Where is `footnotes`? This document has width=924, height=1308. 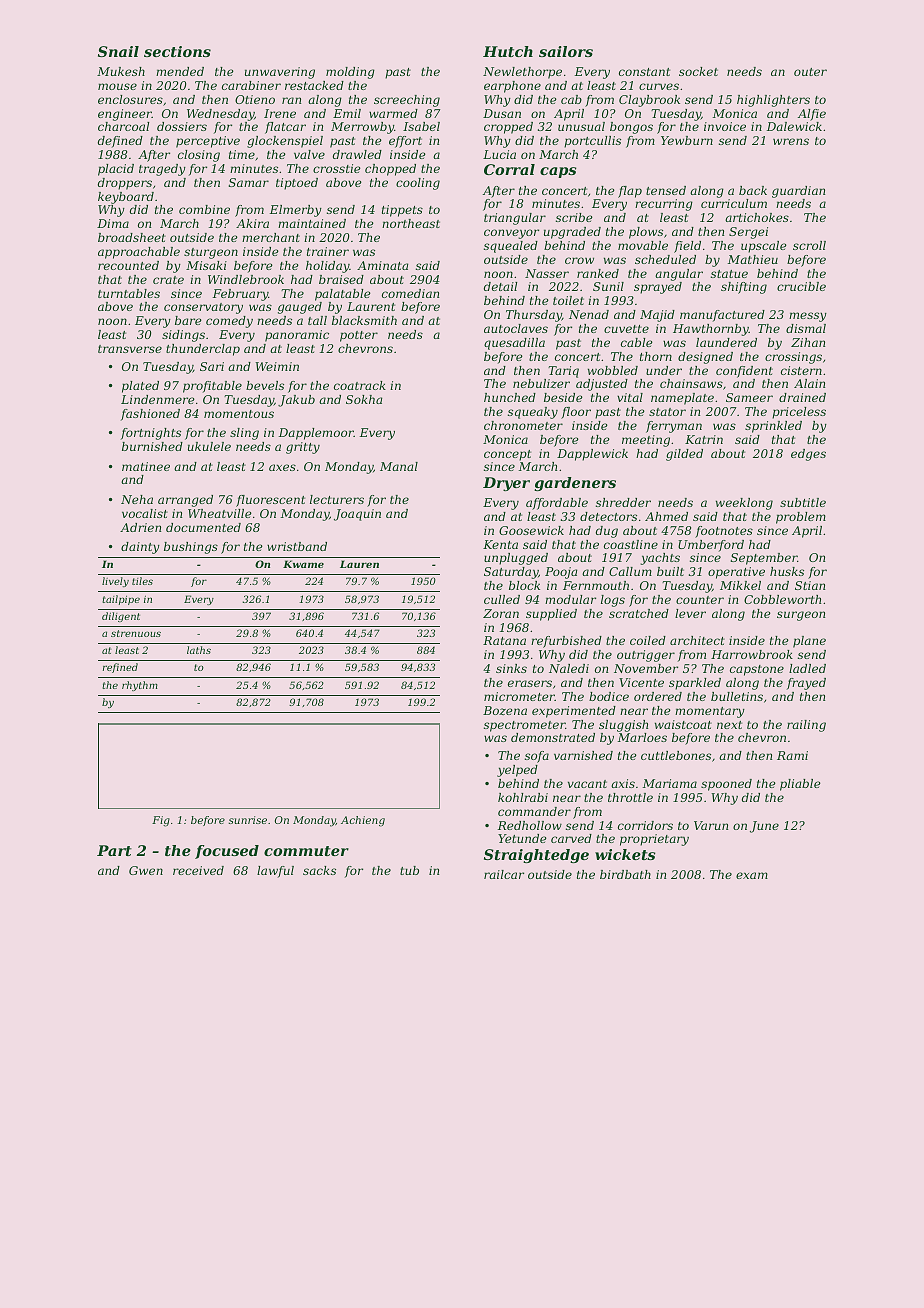
footnotes is located at coordinates (724, 532).
